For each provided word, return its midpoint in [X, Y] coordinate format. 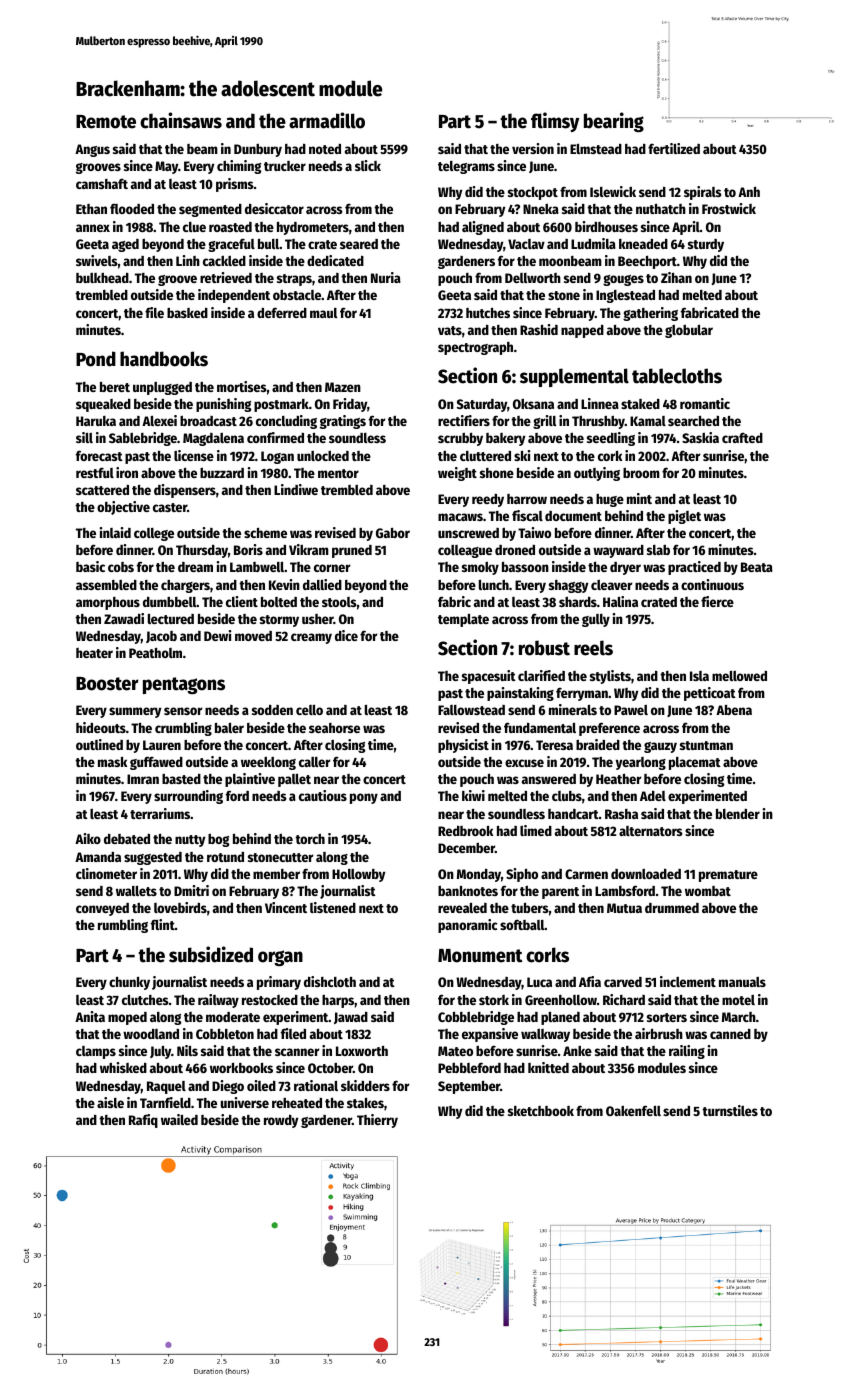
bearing [614, 122]
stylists [610, 677]
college [154, 534]
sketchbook [541, 1111]
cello [309, 710]
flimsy [555, 122]
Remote [106, 122]
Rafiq [143, 1121]
